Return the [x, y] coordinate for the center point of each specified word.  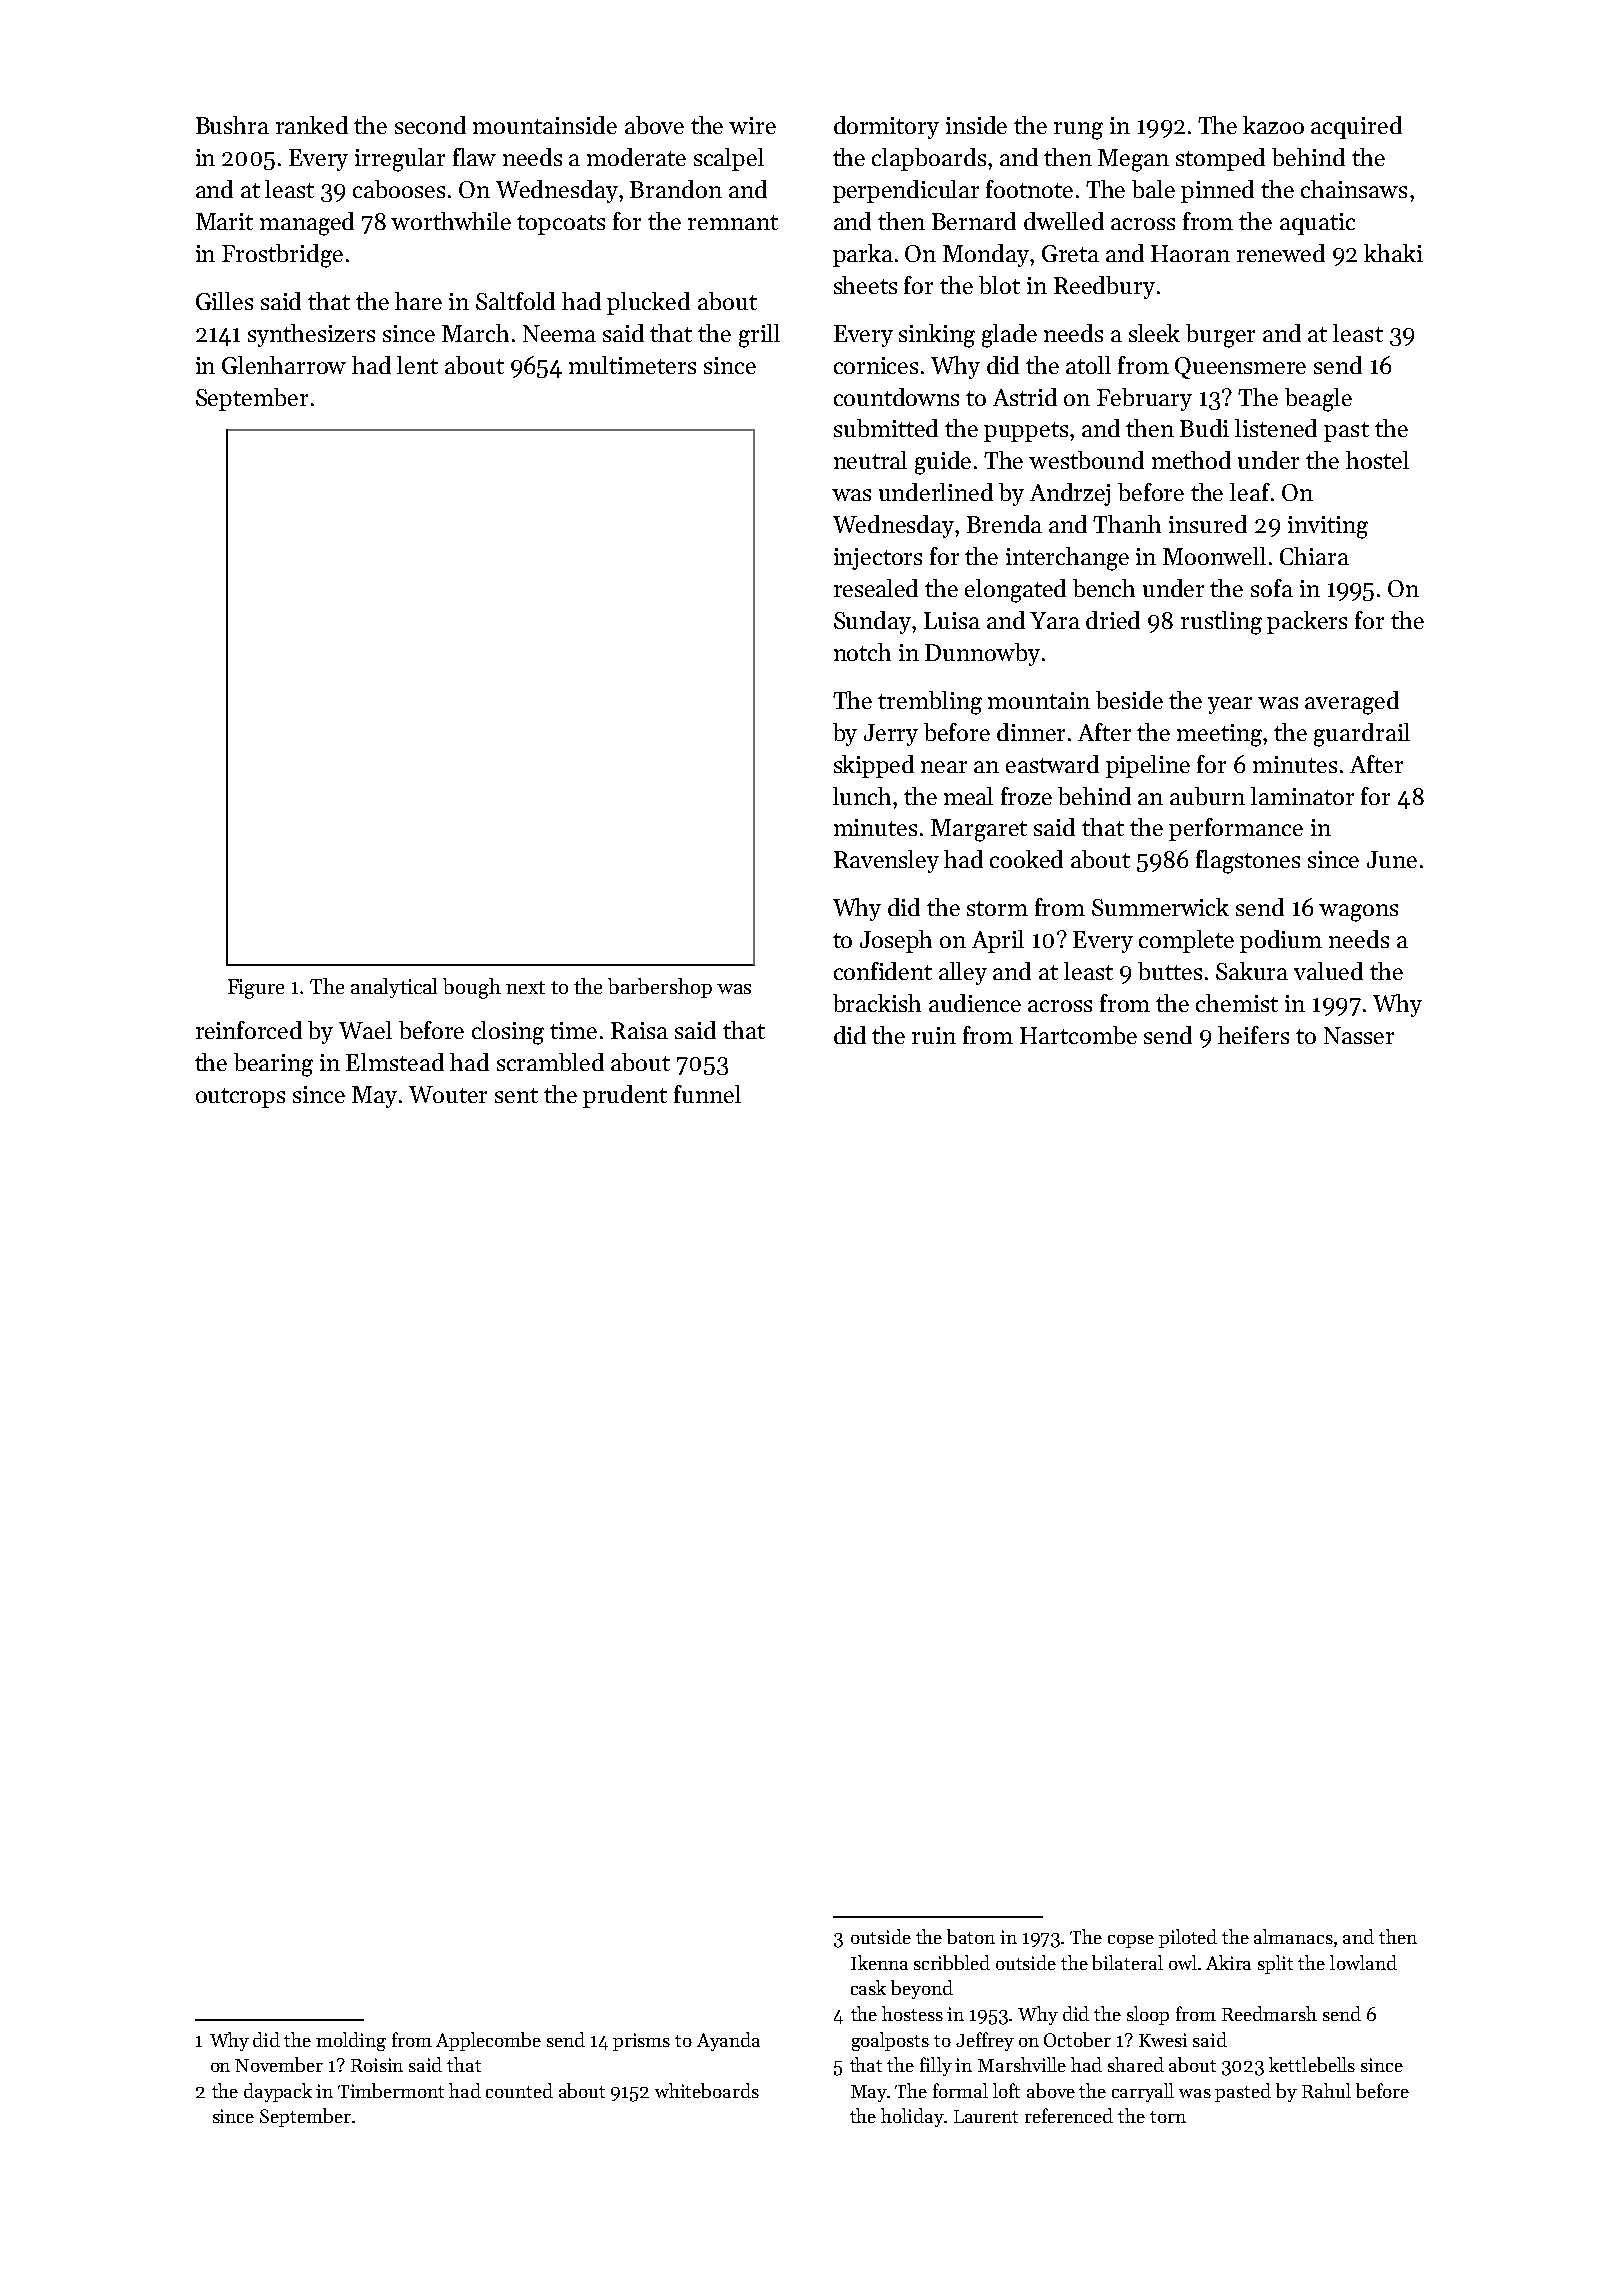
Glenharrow [284, 365]
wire [752, 125]
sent [516, 1095]
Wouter [448, 1094]
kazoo [1273, 125]
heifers [1253, 1035]
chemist [1237, 1003]
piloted [1188, 1938]
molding [351, 2041]
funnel [707, 1094]
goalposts [890, 2041]
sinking [937, 336]
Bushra [232, 125]
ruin [934, 1035]
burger [1220, 336]
